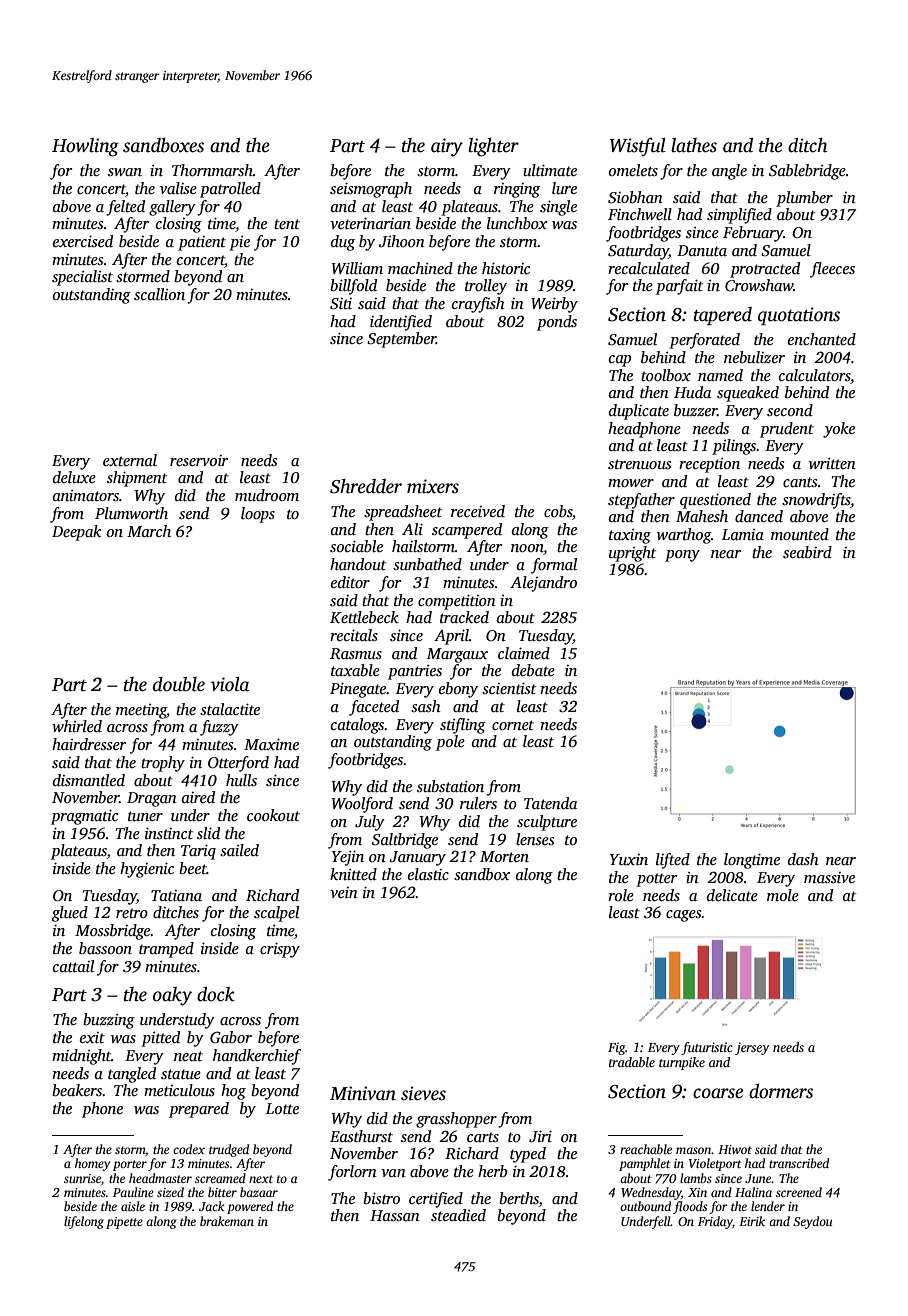 The image size is (908, 1316). Describe the element at coordinates (673, 861) in the document. I see `lifted` at that location.
